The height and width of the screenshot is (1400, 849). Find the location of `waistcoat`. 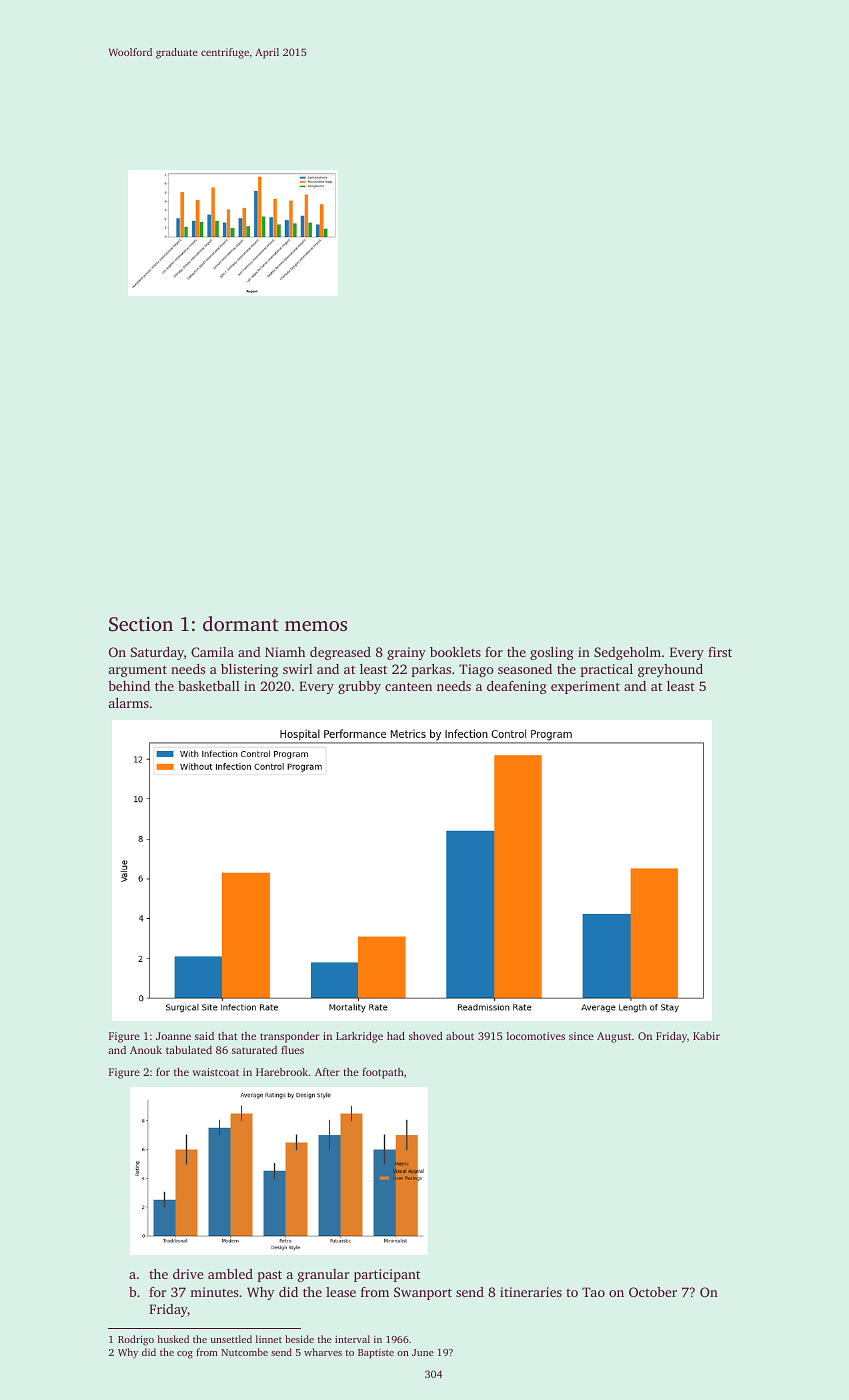

waistcoat is located at coordinates (215, 1072).
